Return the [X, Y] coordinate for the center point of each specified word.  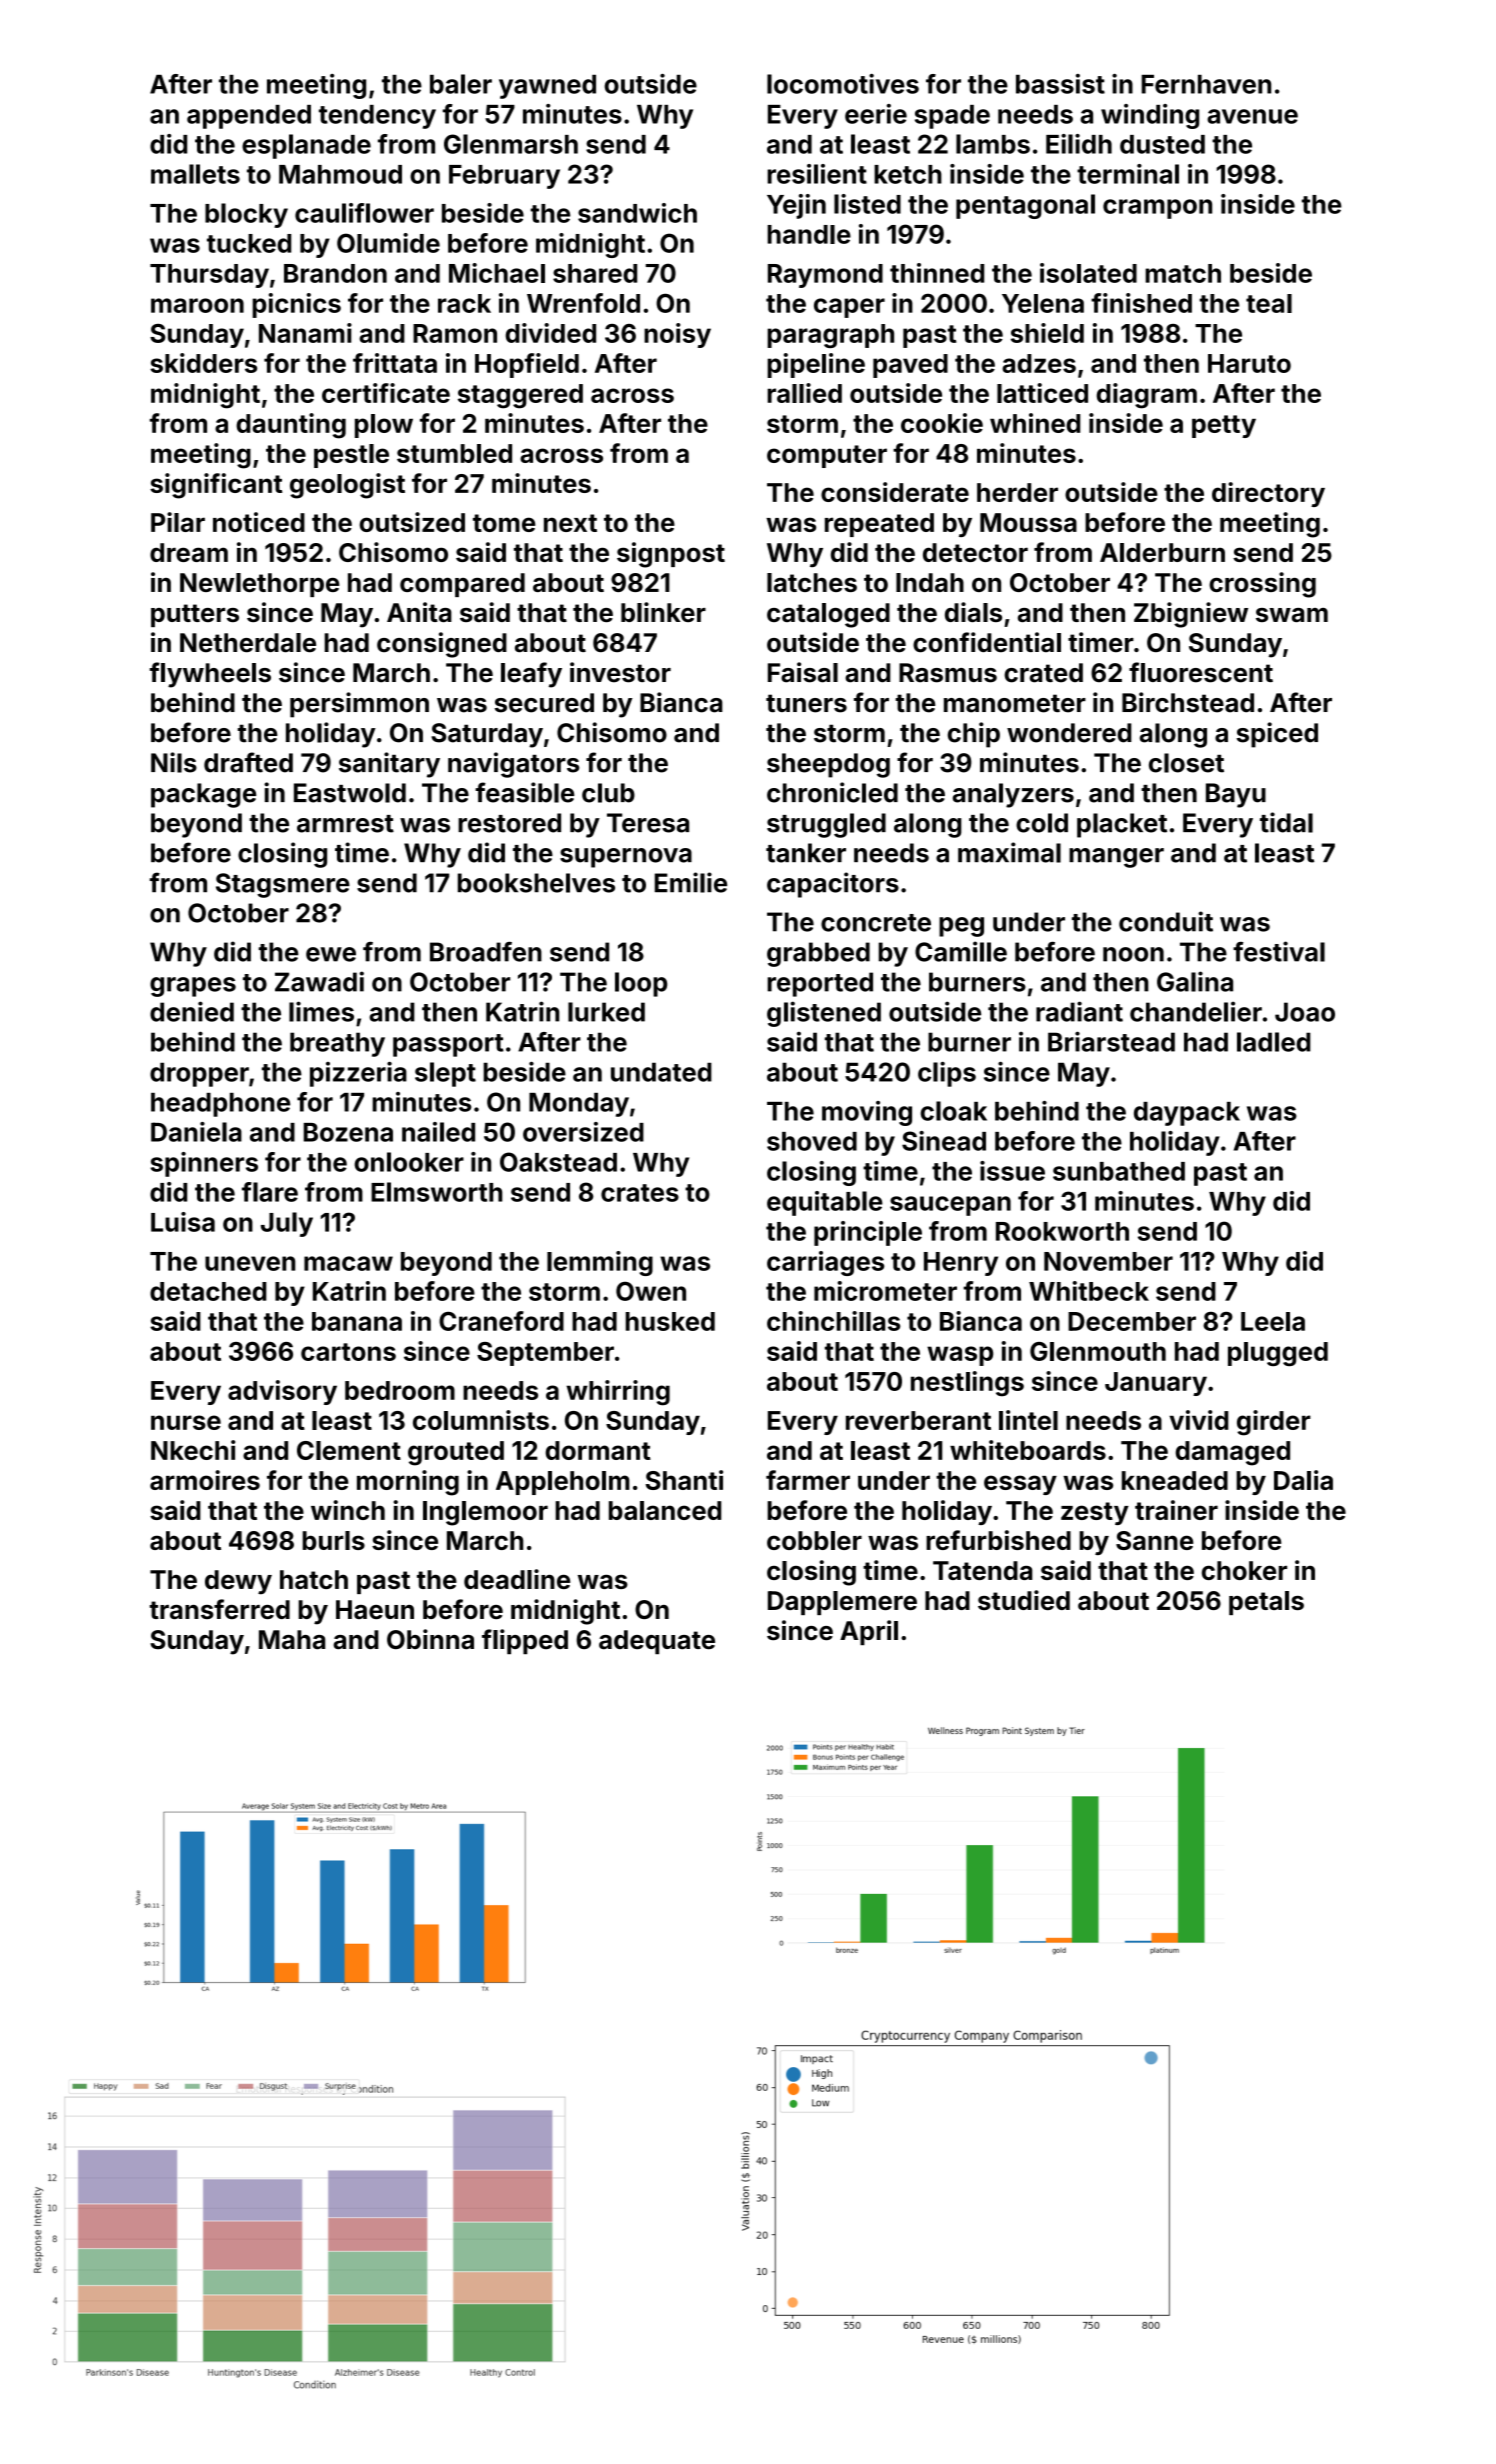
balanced [665, 1510]
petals [1266, 1603]
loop [641, 984]
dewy [238, 1582]
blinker [663, 612]
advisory [282, 1392]
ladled [1274, 1042]
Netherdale [248, 643]
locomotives [843, 84]
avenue [1252, 116]
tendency [377, 117]
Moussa [1028, 522]
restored [509, 823]
